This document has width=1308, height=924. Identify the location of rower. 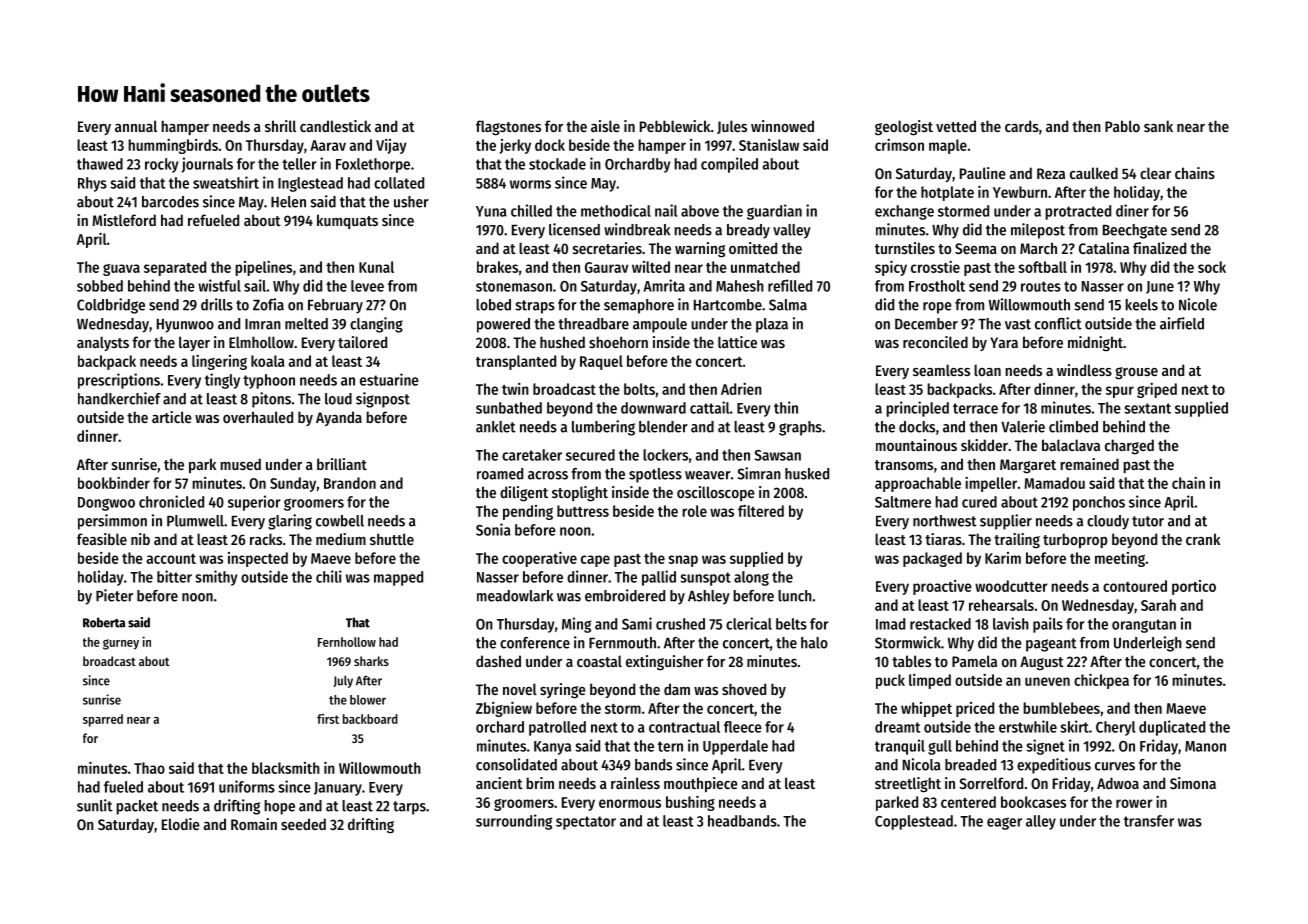
(1134, 803).
